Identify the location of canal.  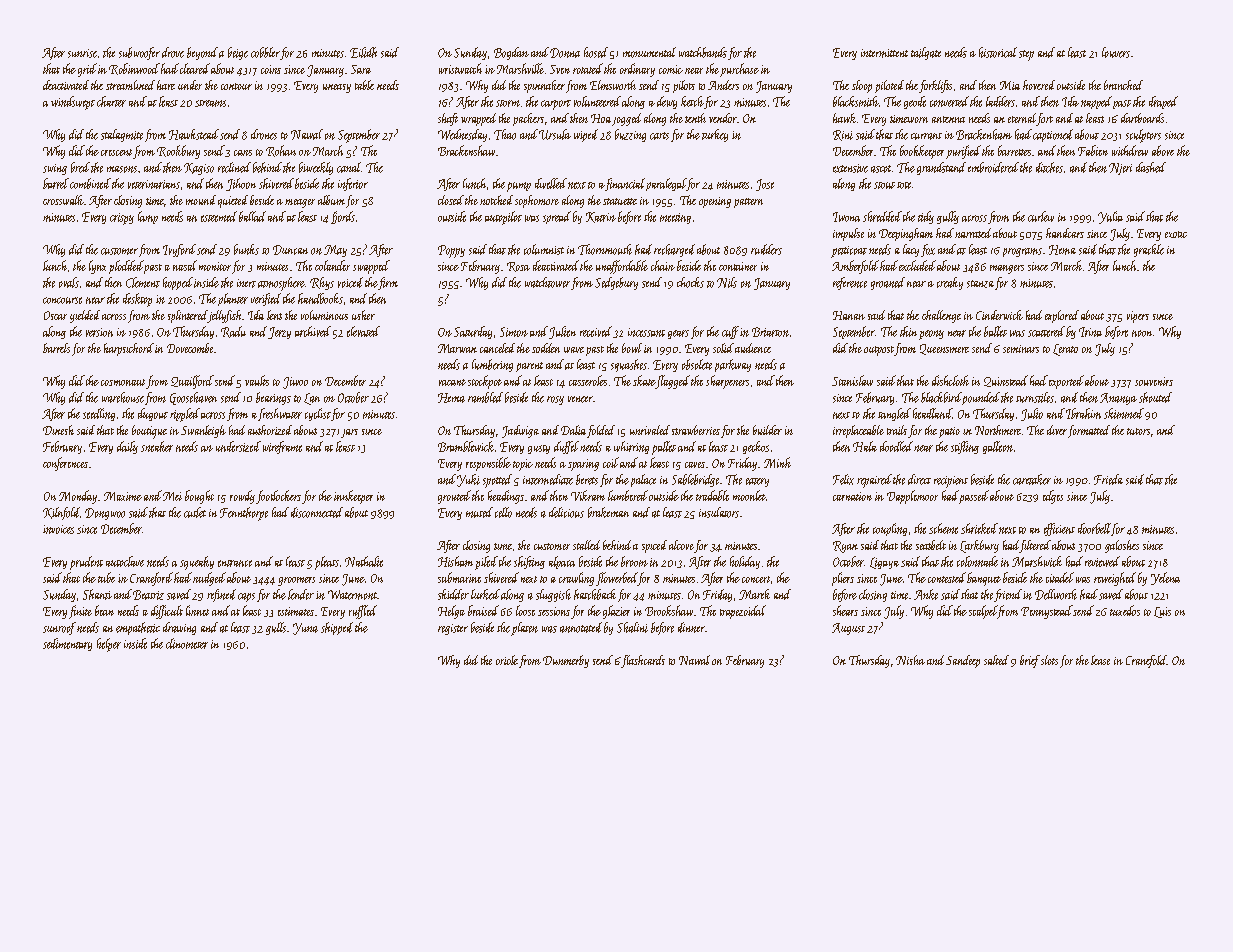
(349, 167).
